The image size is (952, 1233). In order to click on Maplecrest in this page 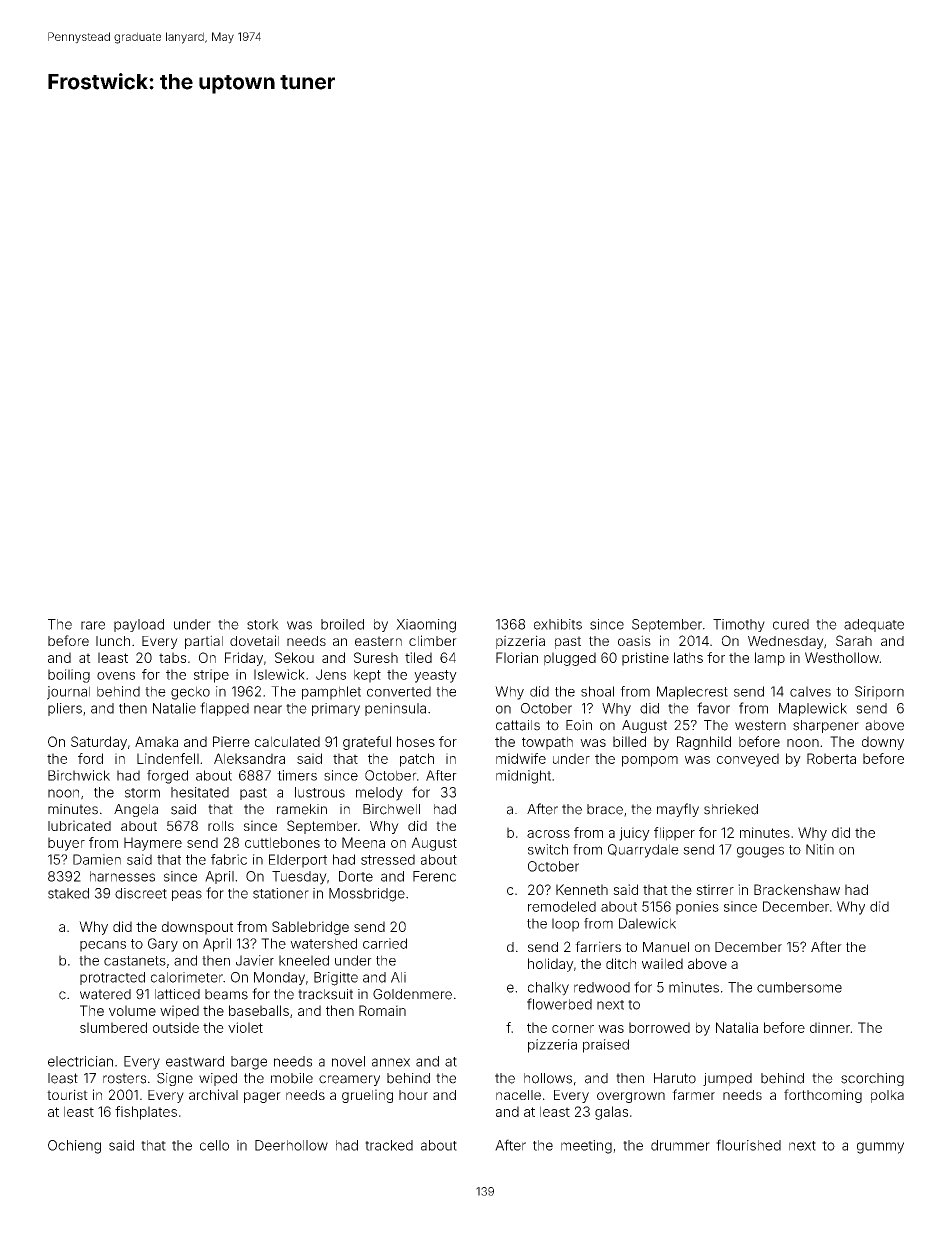, I will do `click(692, 693)`.
